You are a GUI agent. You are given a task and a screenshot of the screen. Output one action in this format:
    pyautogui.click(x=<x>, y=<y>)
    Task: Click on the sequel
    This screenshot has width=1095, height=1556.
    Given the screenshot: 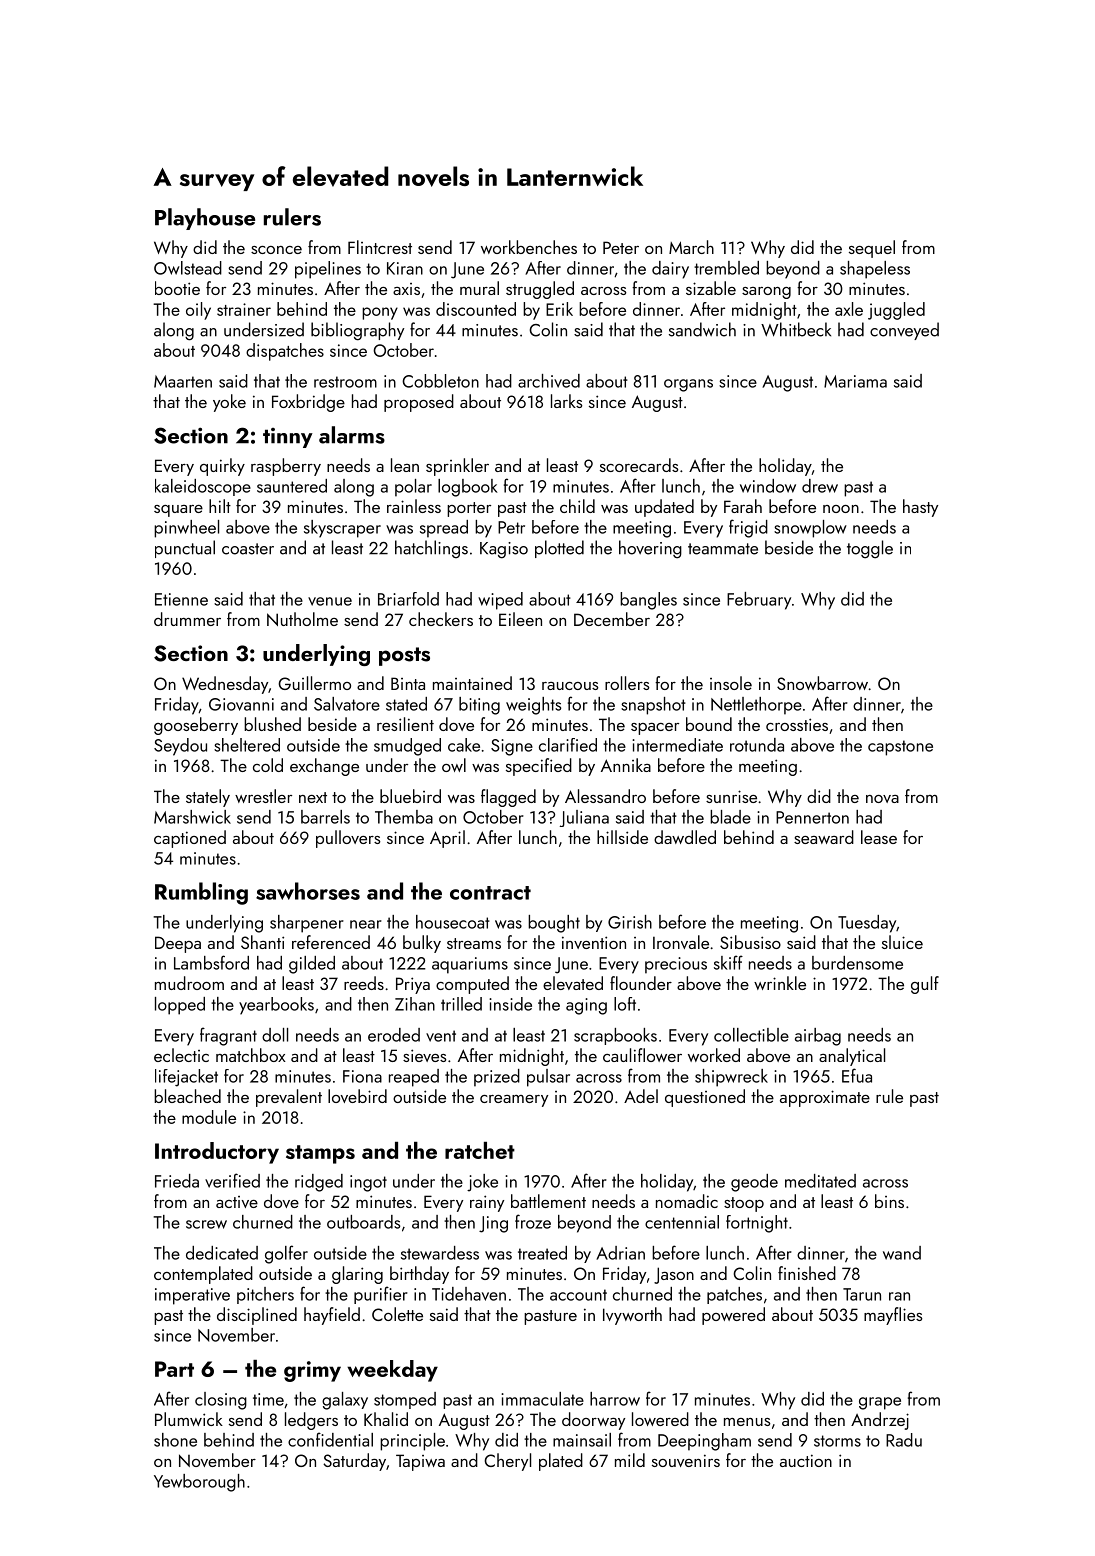 What is the action you would take?
    pyautogui.click(x=872, y=249)
